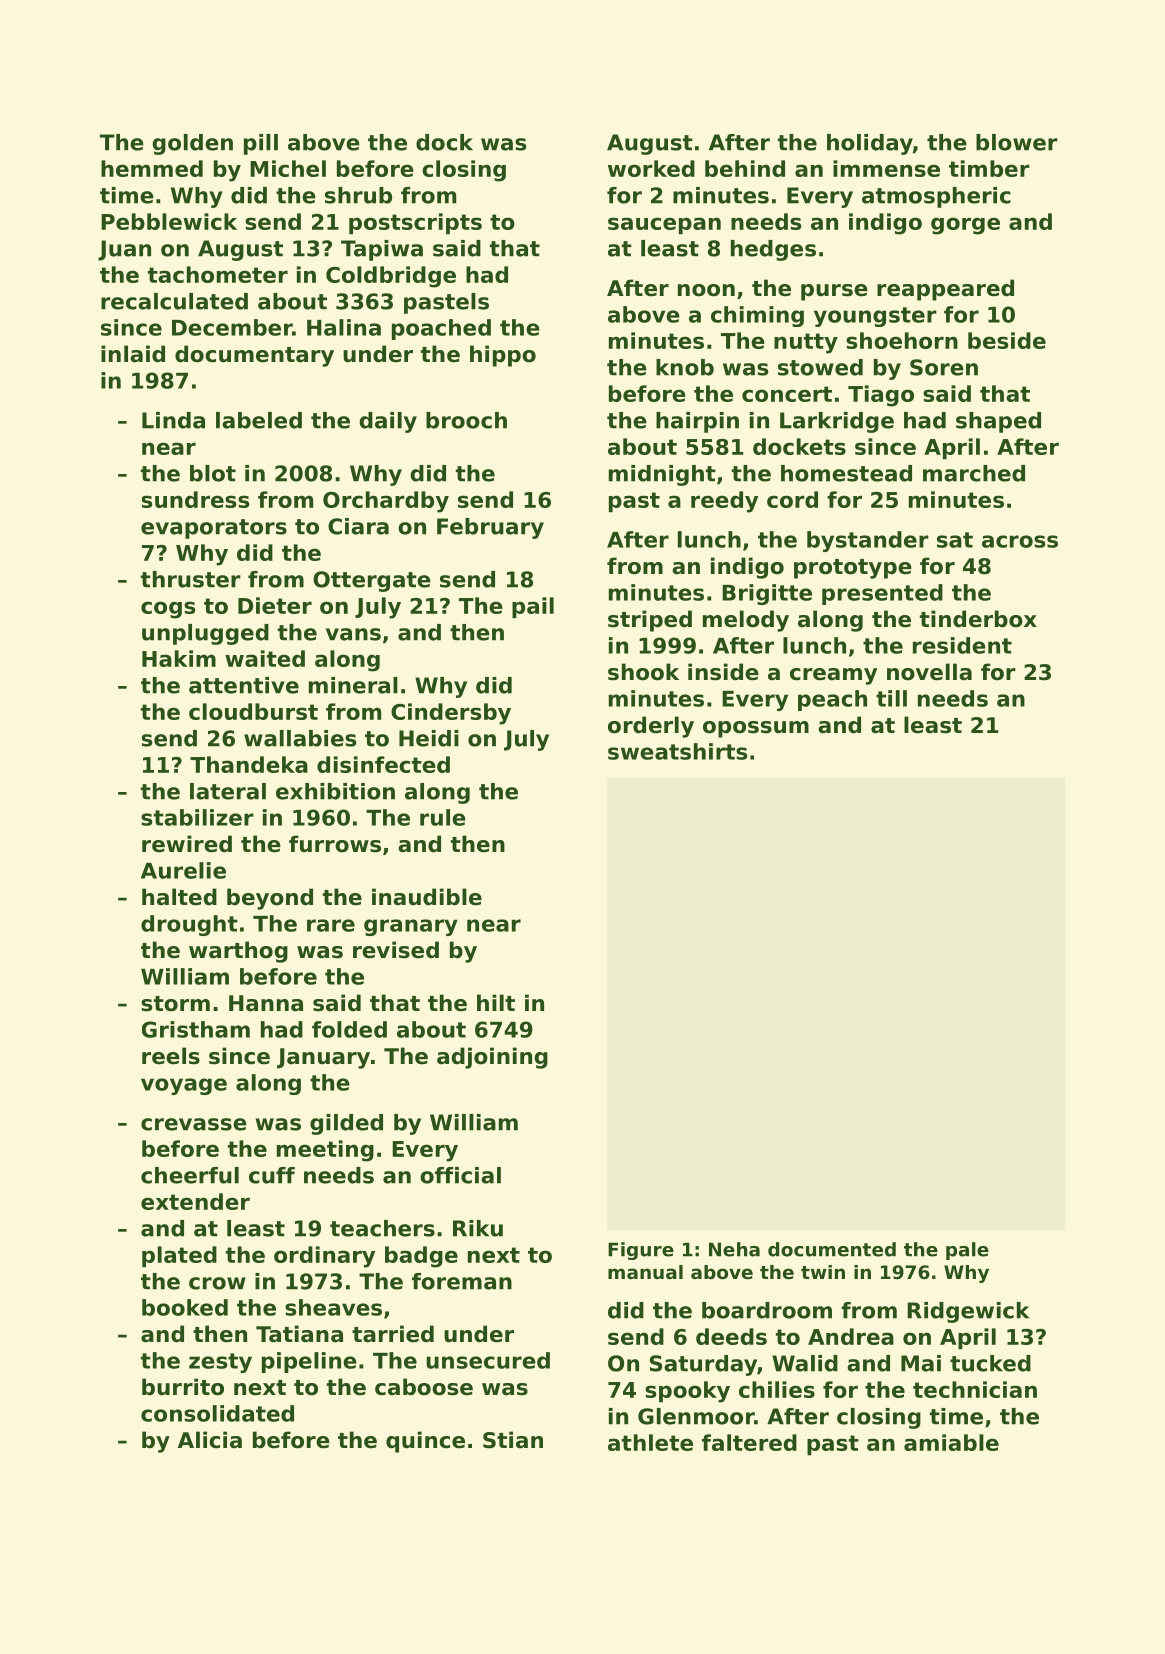  What do you see at coordinates (179, 897) in the image?
I see `halted` at bounding box center [179, 897].
